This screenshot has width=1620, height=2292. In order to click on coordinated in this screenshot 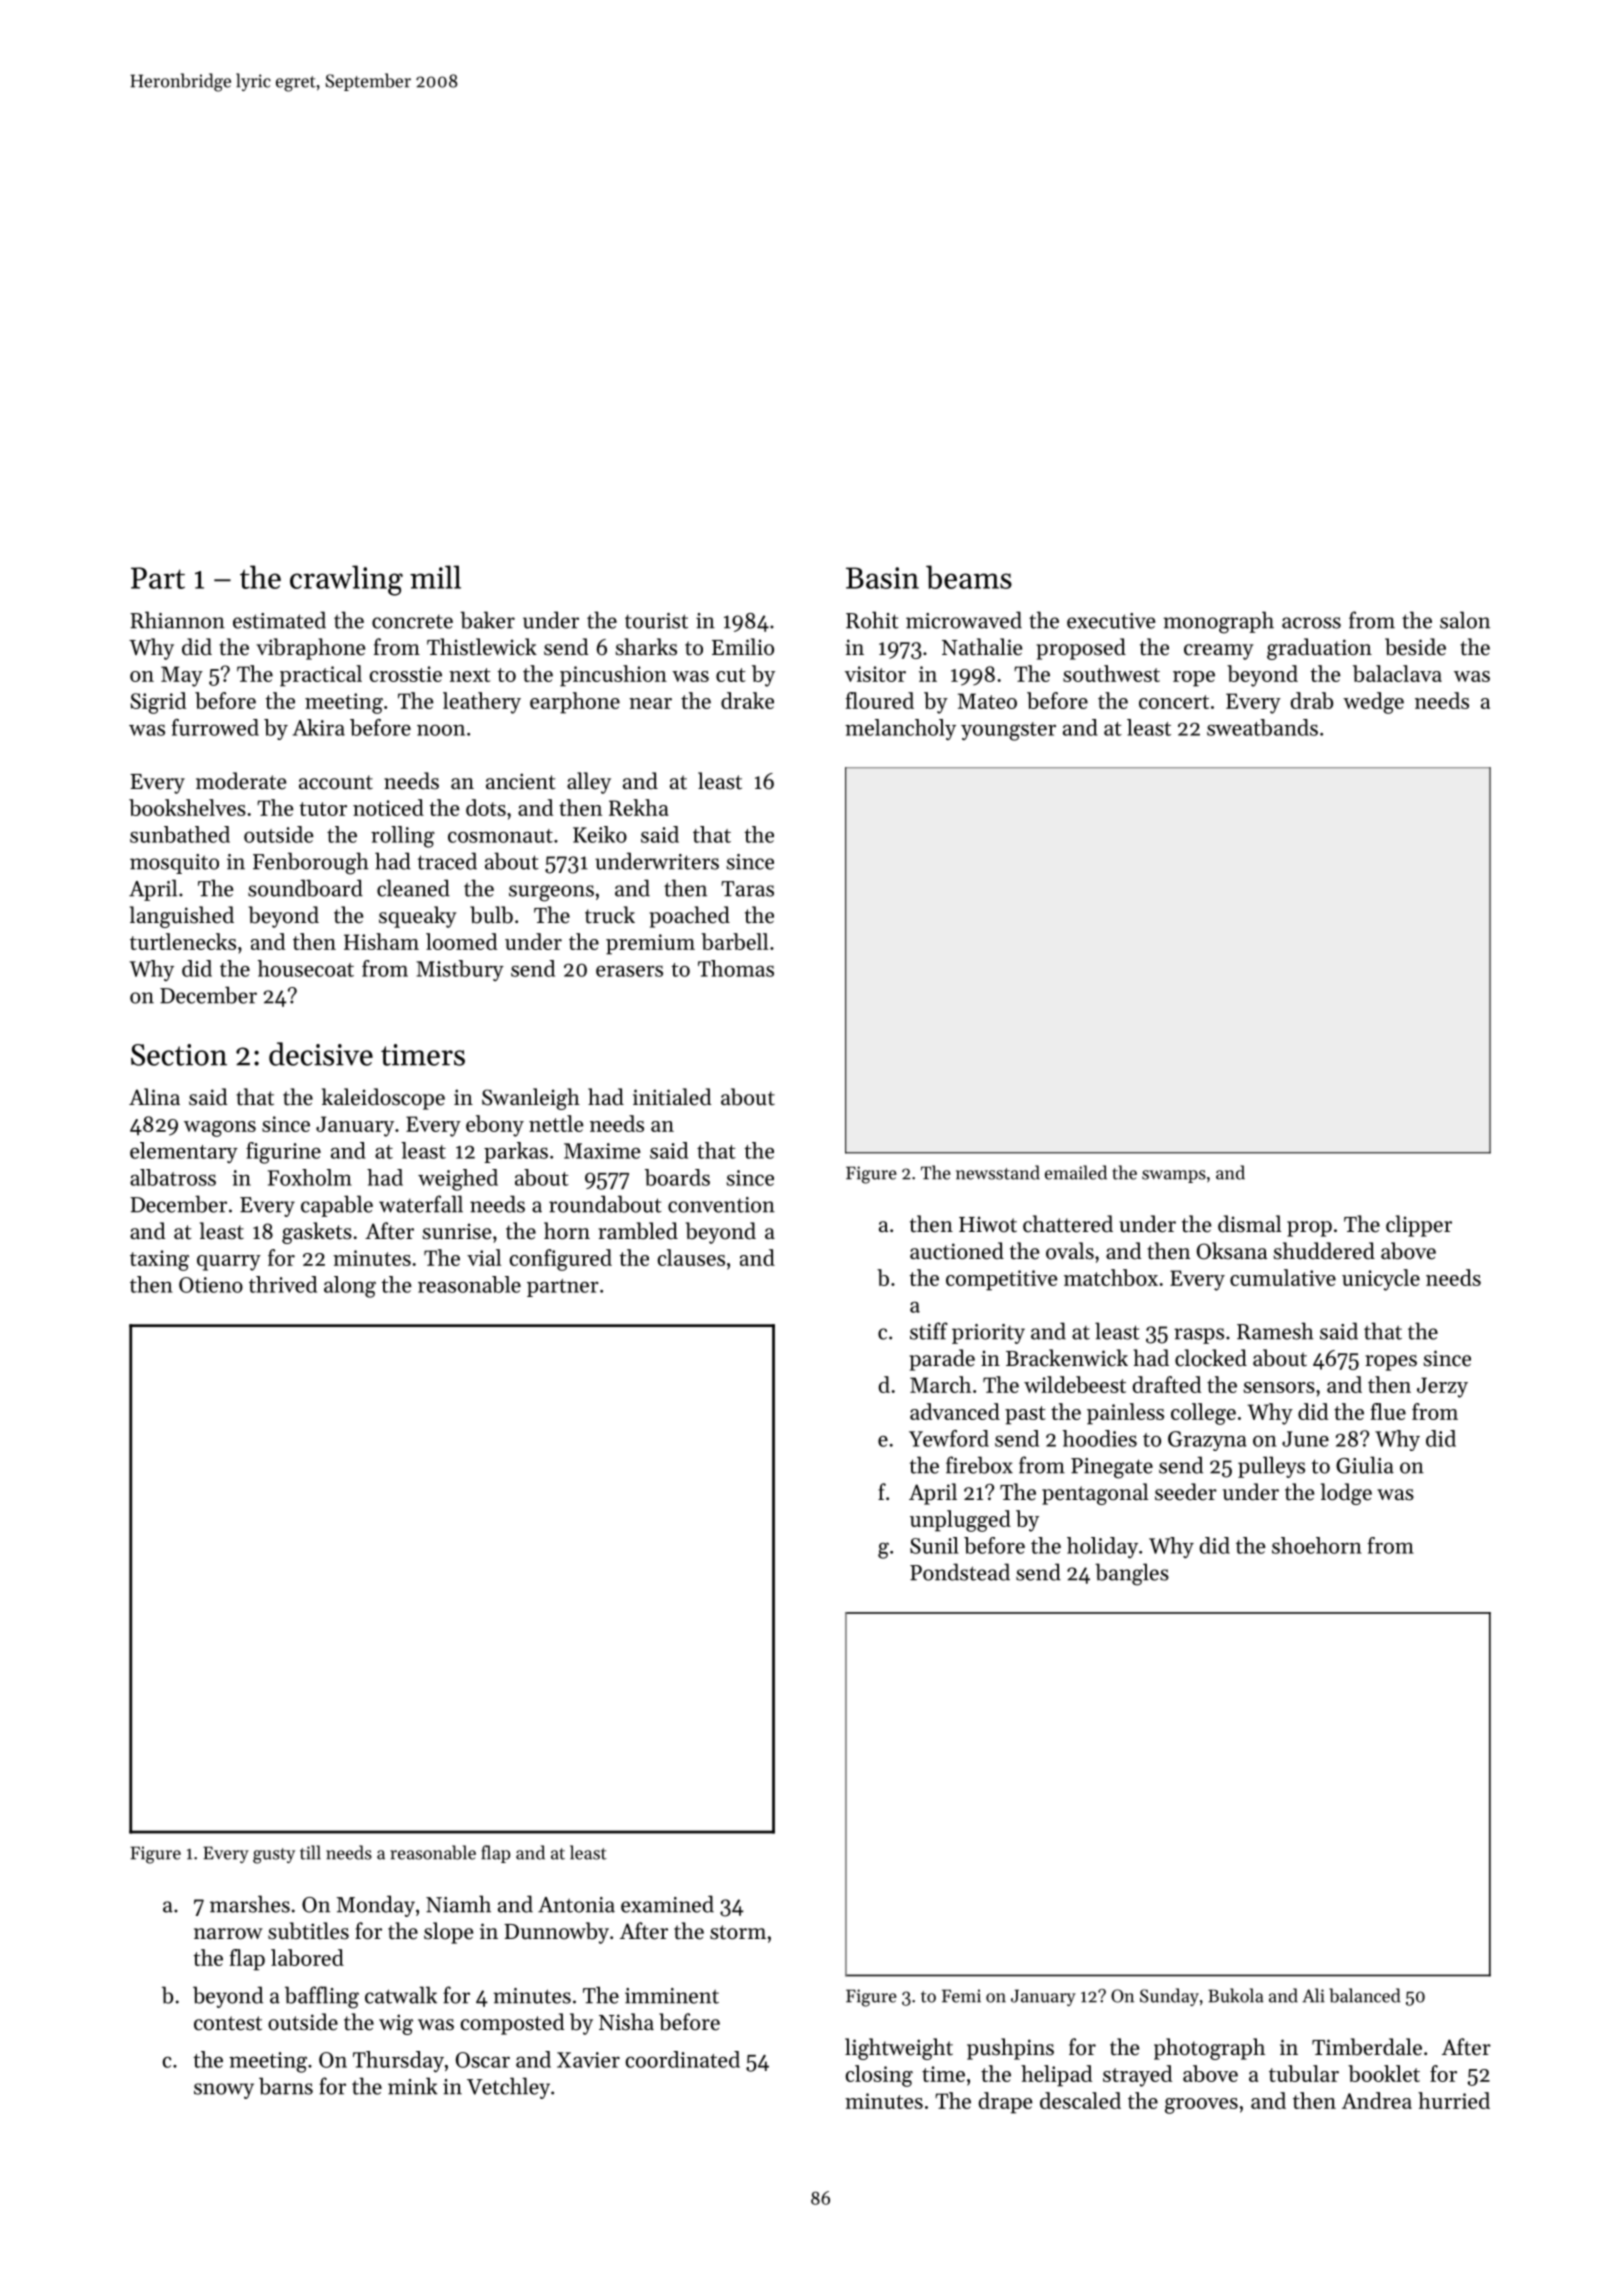, I will do `click(683, 2059)`.
